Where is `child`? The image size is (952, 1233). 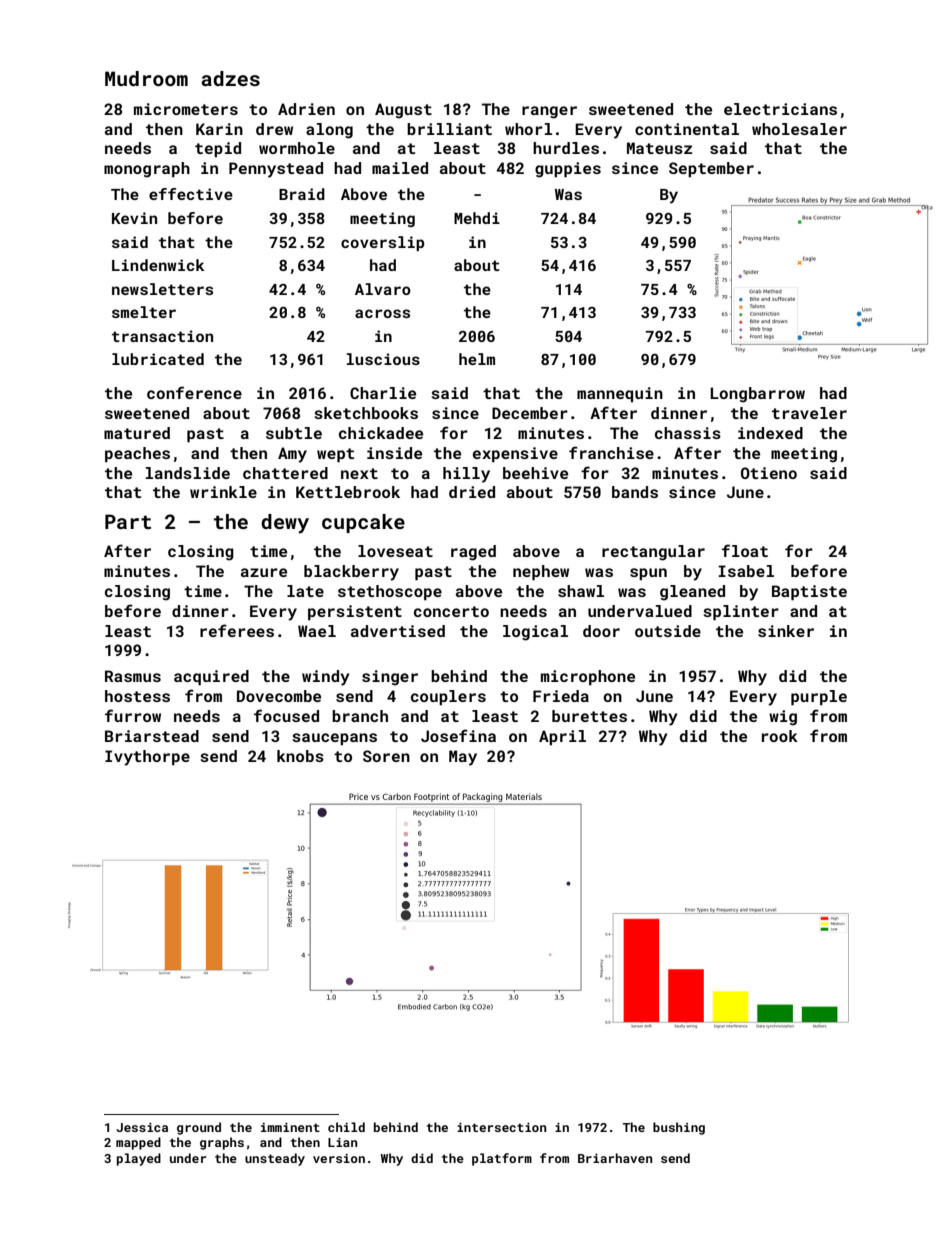
child is located at coordinates (346, 1127).
